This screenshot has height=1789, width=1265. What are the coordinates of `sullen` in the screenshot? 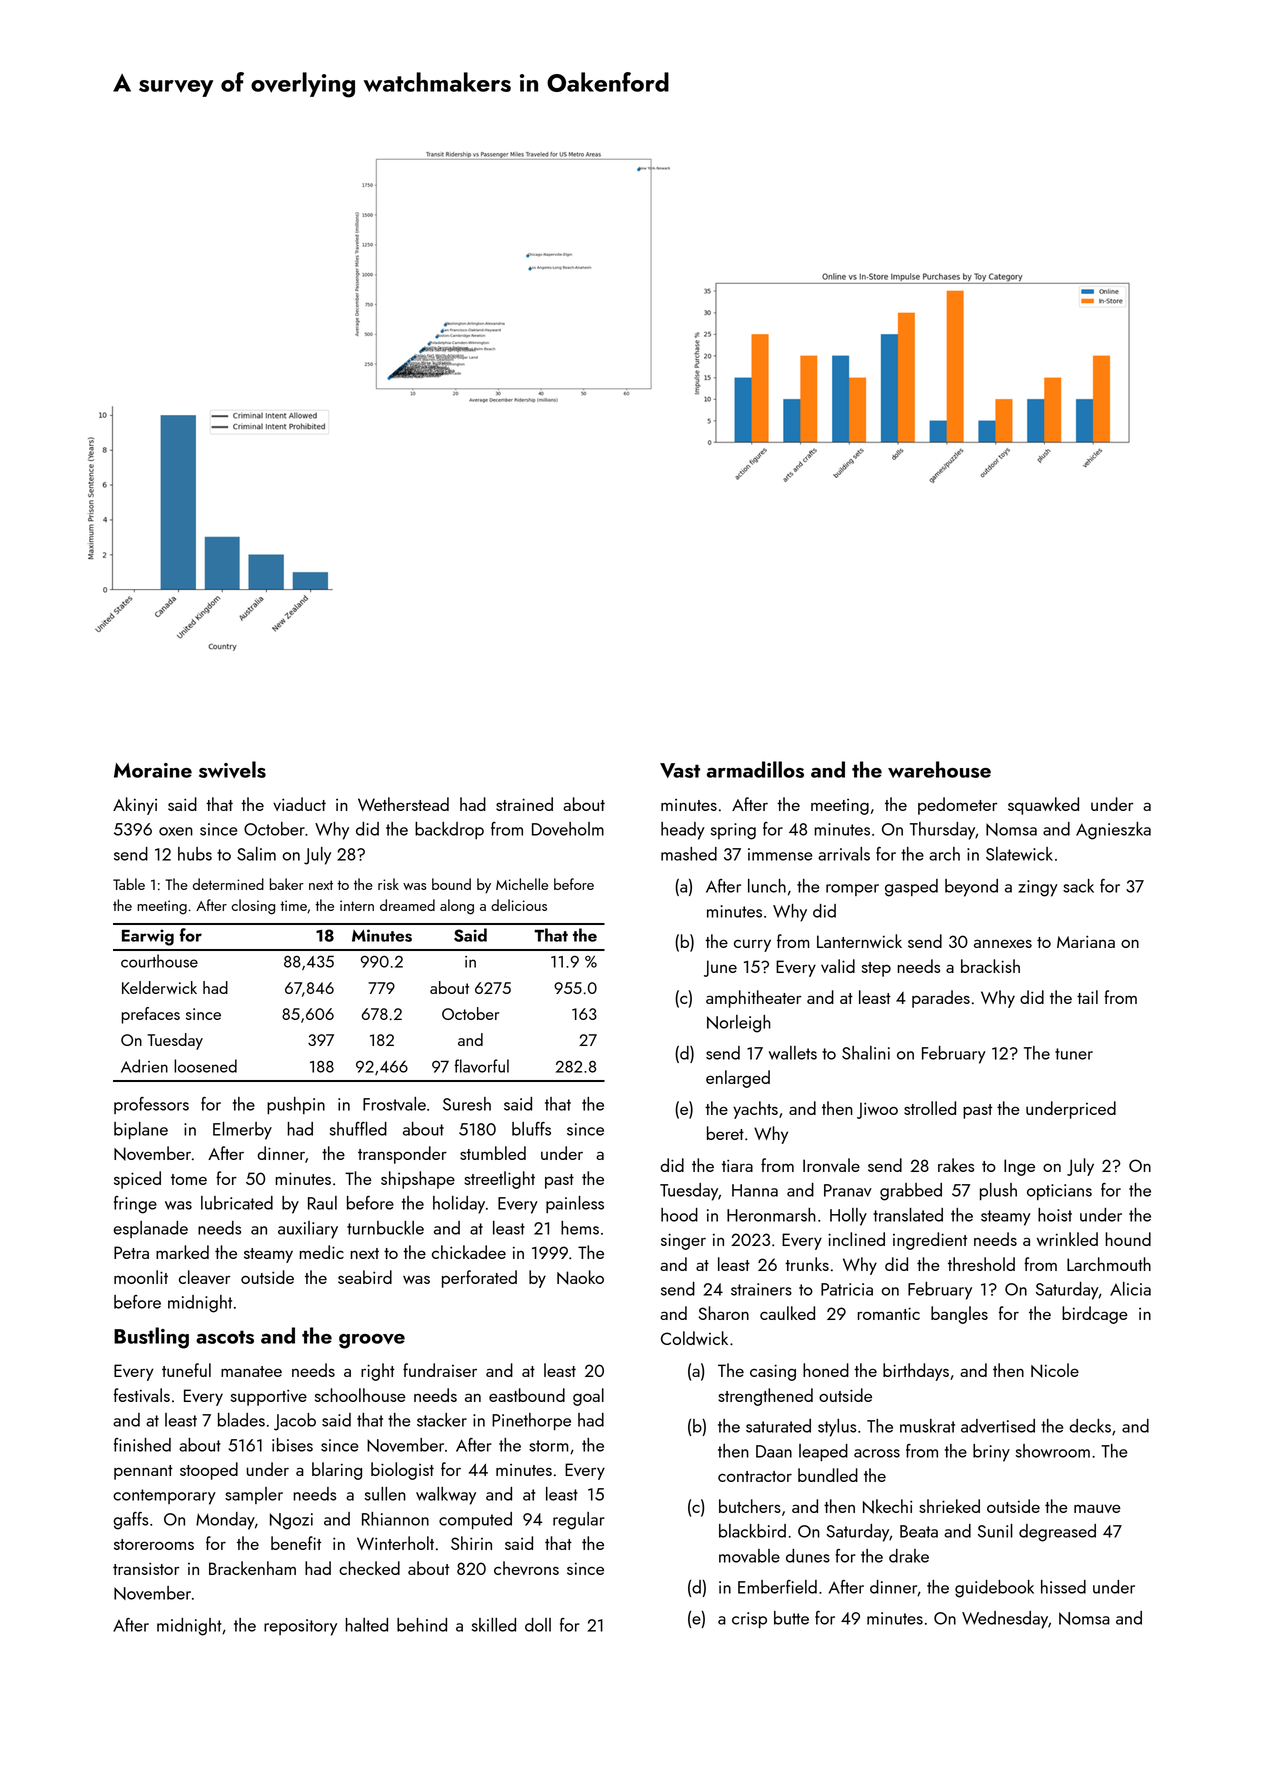 It's located at (385, 1494).
